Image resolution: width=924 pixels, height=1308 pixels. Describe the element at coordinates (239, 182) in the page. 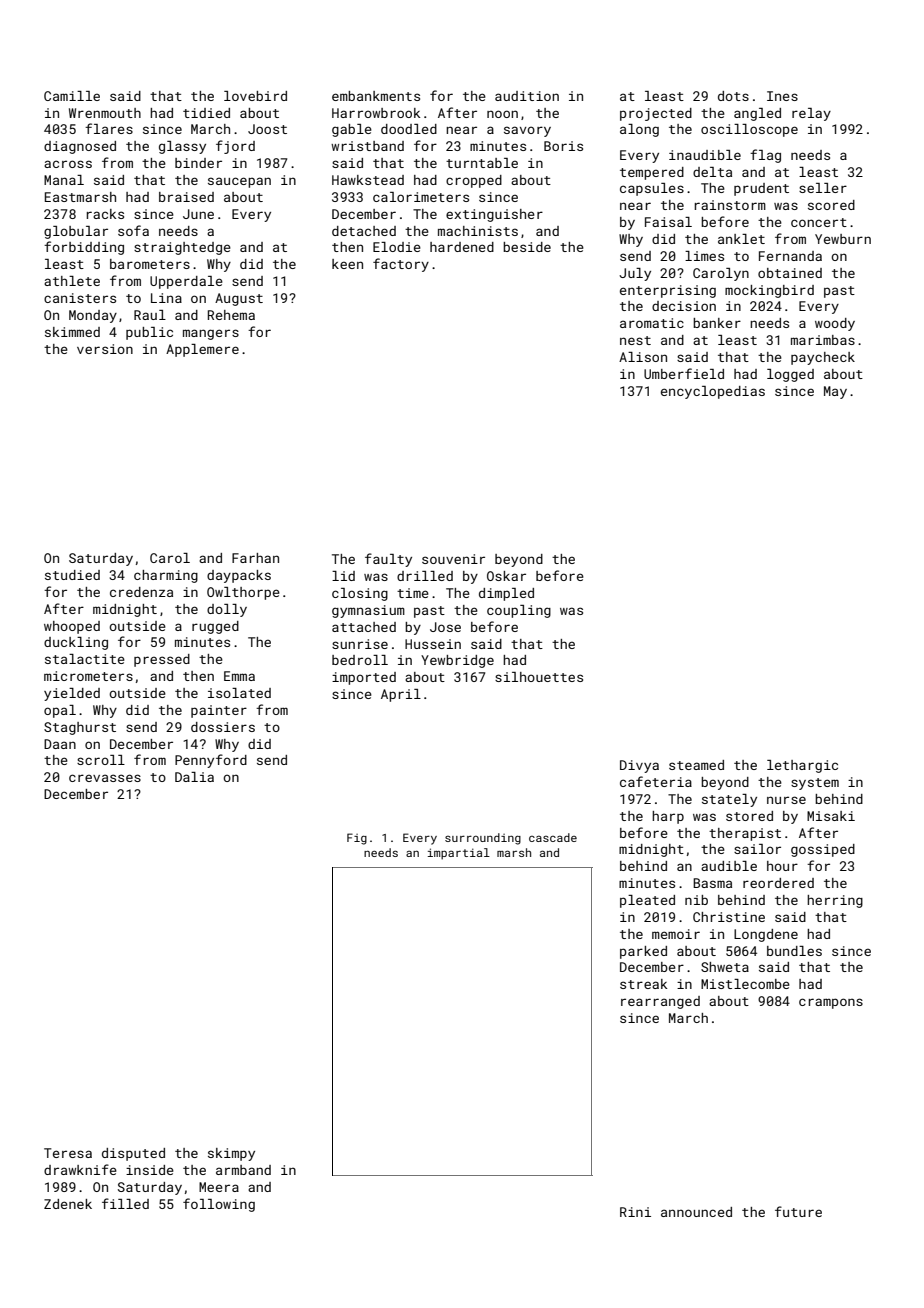

I see `saucepan` at that location.
